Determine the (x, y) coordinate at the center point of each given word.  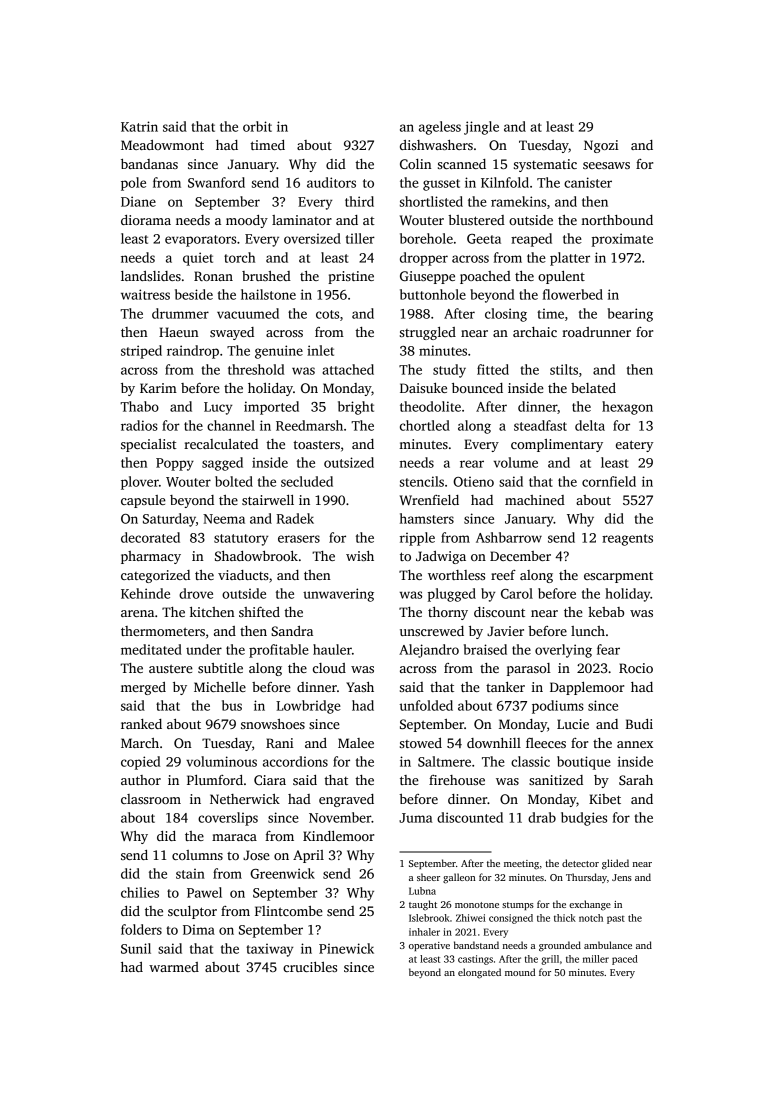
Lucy (218, 408)
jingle (481, 128)
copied (140, 763)
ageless (440, 128)
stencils (422, 481)
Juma (415, 818)
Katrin (139, 126)
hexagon (627, 408)
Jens (622, 877)
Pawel (204, 892)
